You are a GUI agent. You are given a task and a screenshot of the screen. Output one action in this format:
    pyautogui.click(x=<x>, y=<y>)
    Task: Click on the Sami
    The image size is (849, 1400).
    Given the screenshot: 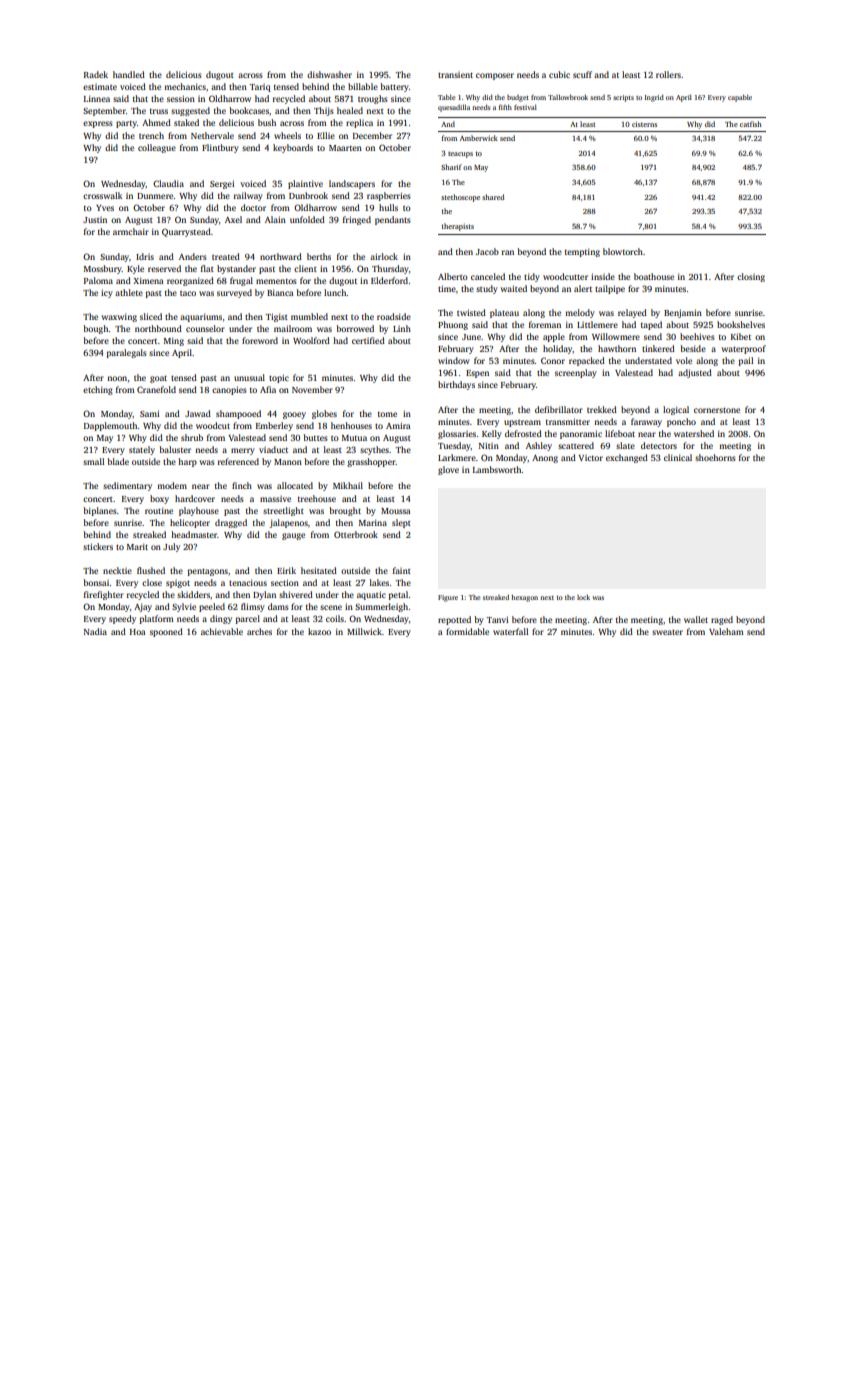 What is the action you would take?
    pyautogui.click(x=149, y=413)
